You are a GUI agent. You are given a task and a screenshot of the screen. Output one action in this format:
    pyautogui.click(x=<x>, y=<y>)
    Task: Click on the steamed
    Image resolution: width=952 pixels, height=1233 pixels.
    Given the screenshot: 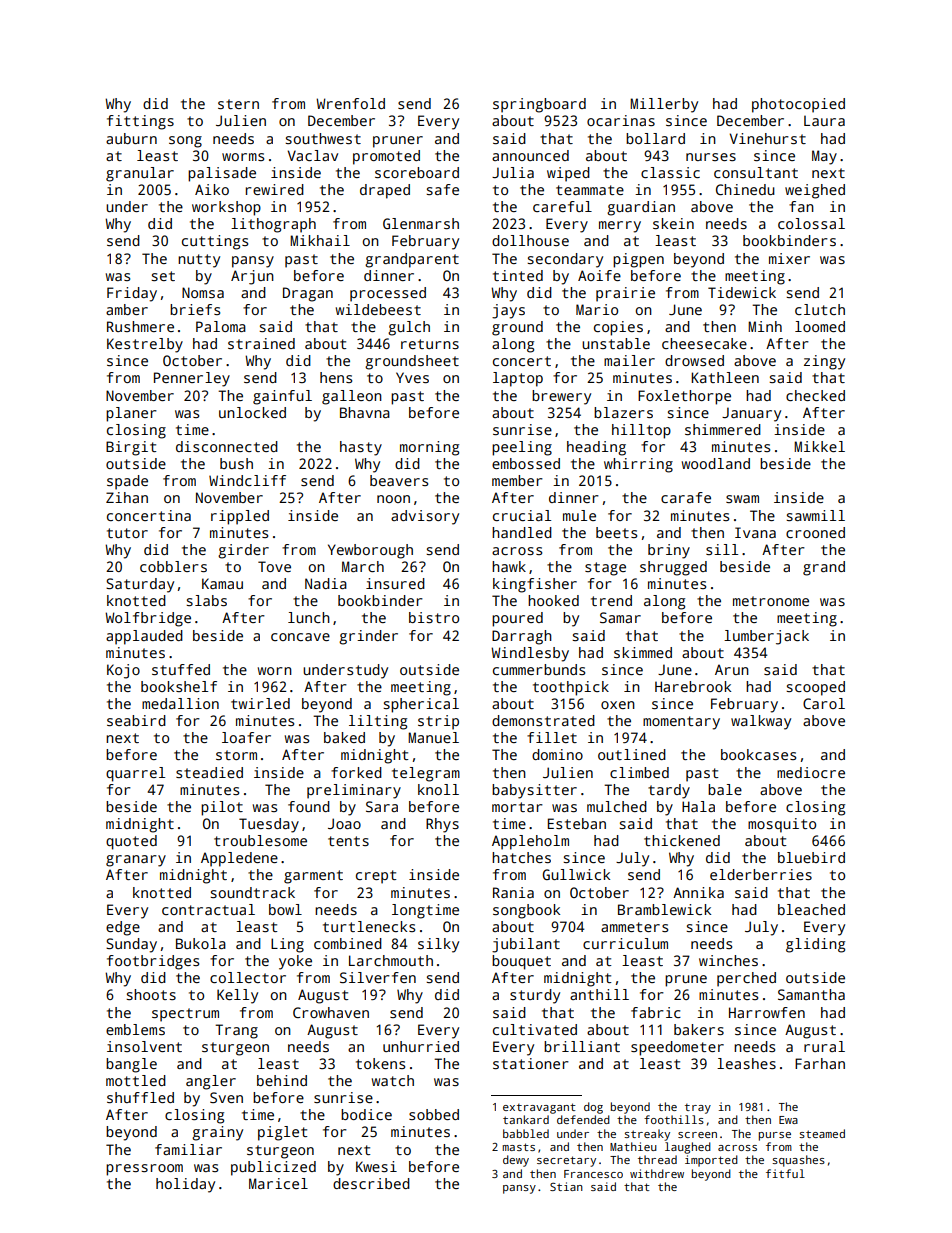 What is the action you would take?
    pyautogui.click(x=822, y=1133)
